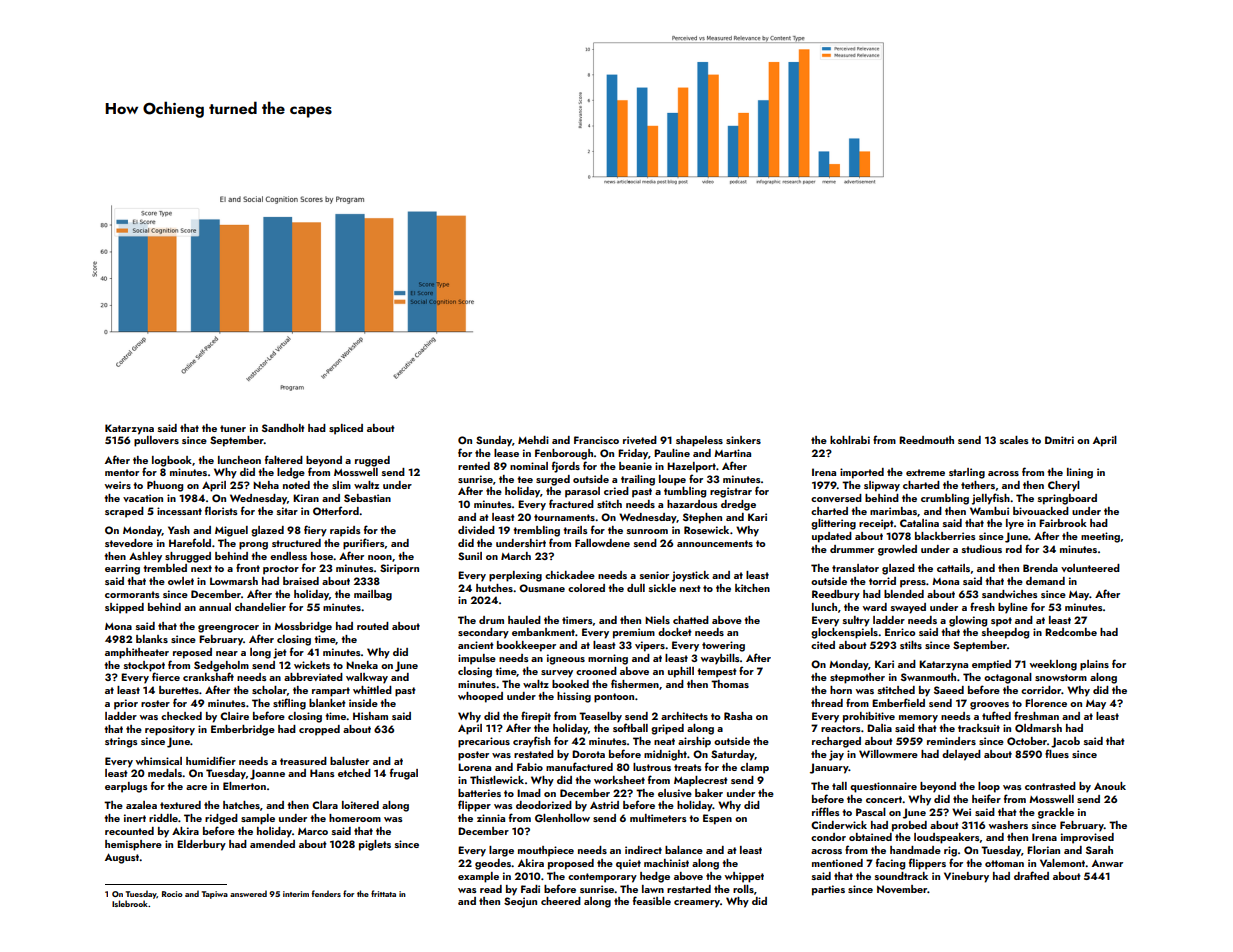 Image resolution: width=1233 pixels, height=952 pixels. What do you see at coordinates (170, 730) in the screenshot?
I see `repository` at bounding box center [170, 730].
